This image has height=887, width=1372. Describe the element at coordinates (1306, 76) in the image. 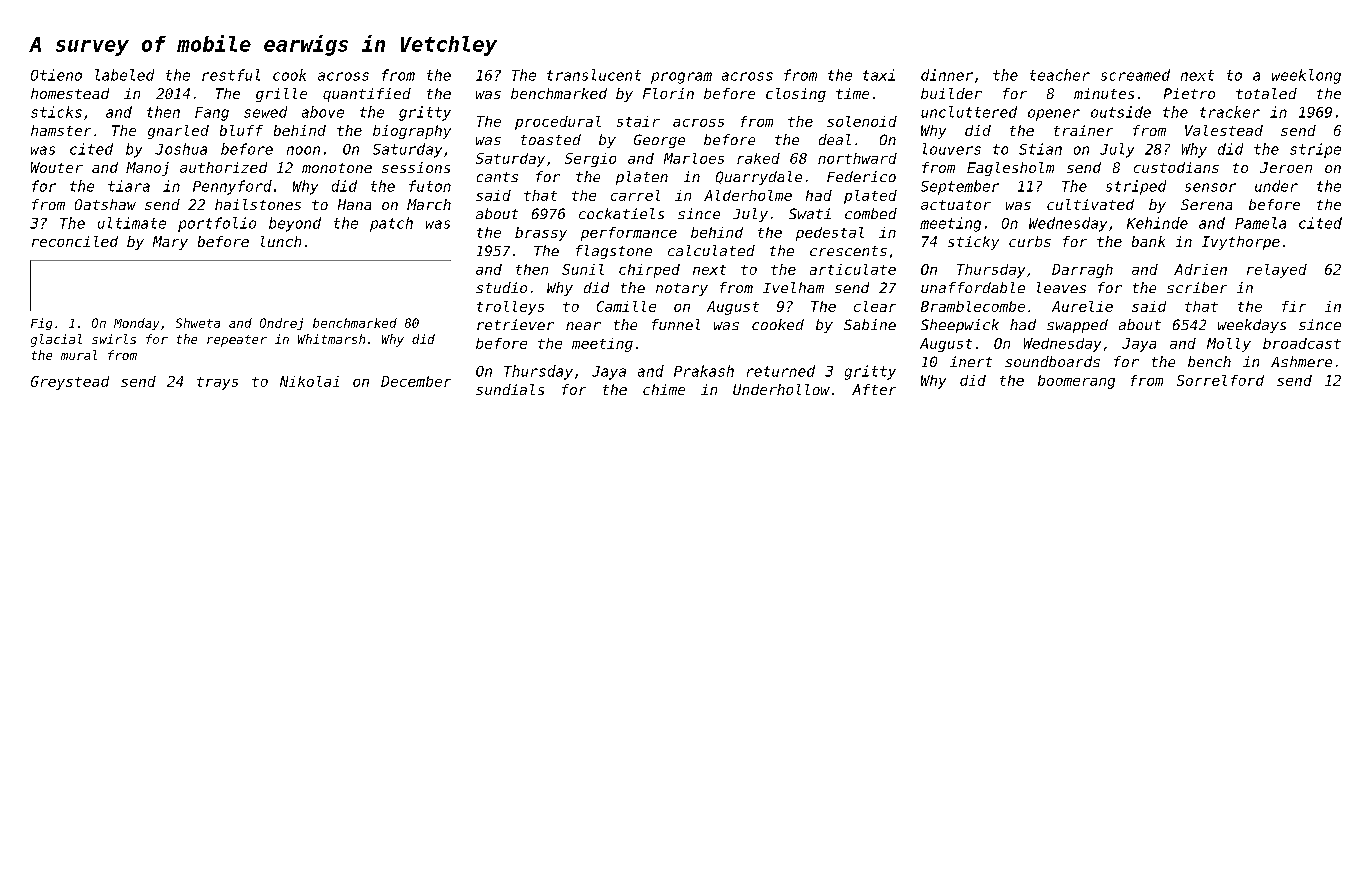

I see `weeklong` at that location.
